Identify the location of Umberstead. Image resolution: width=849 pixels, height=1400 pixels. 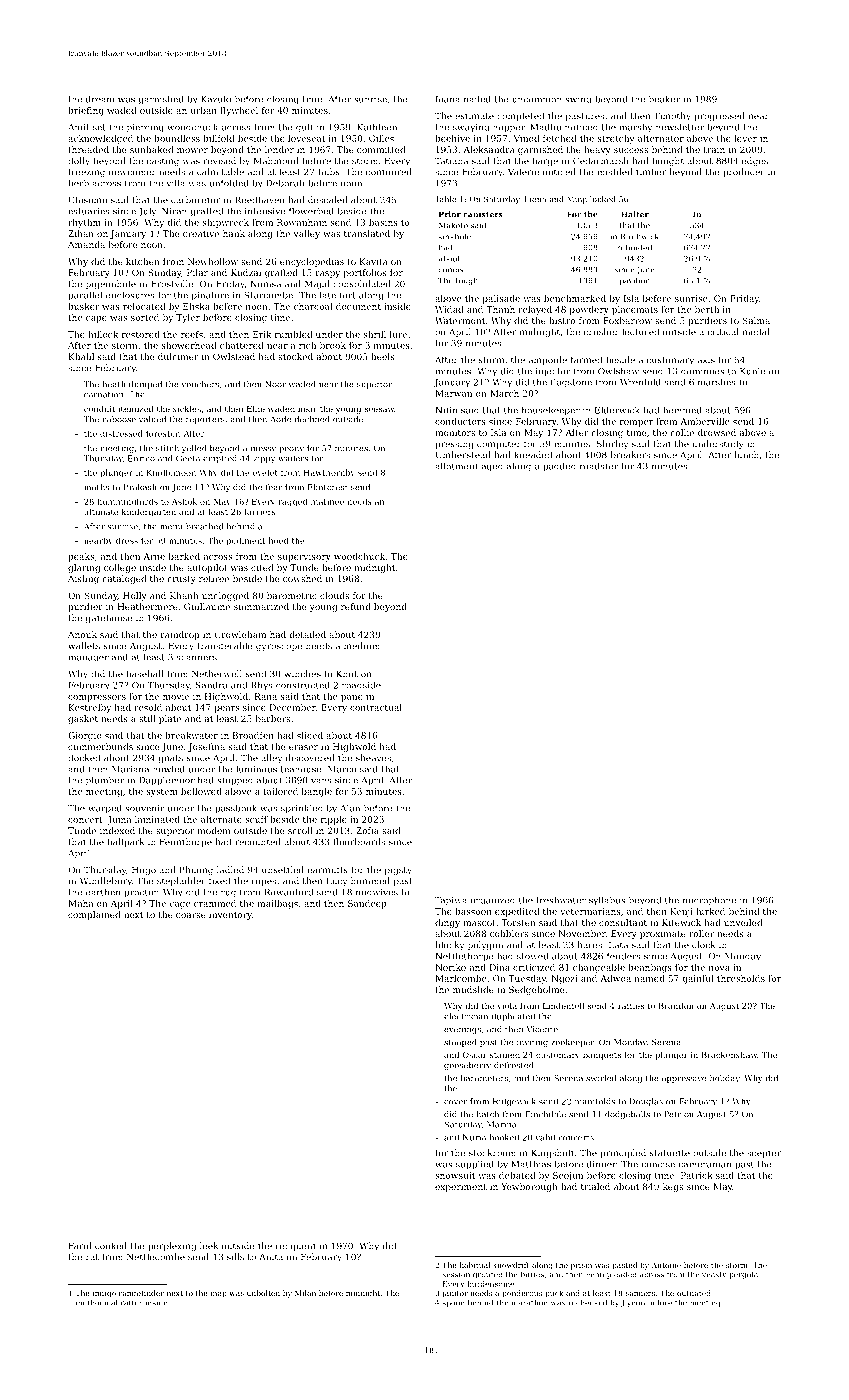
(463, 455).
